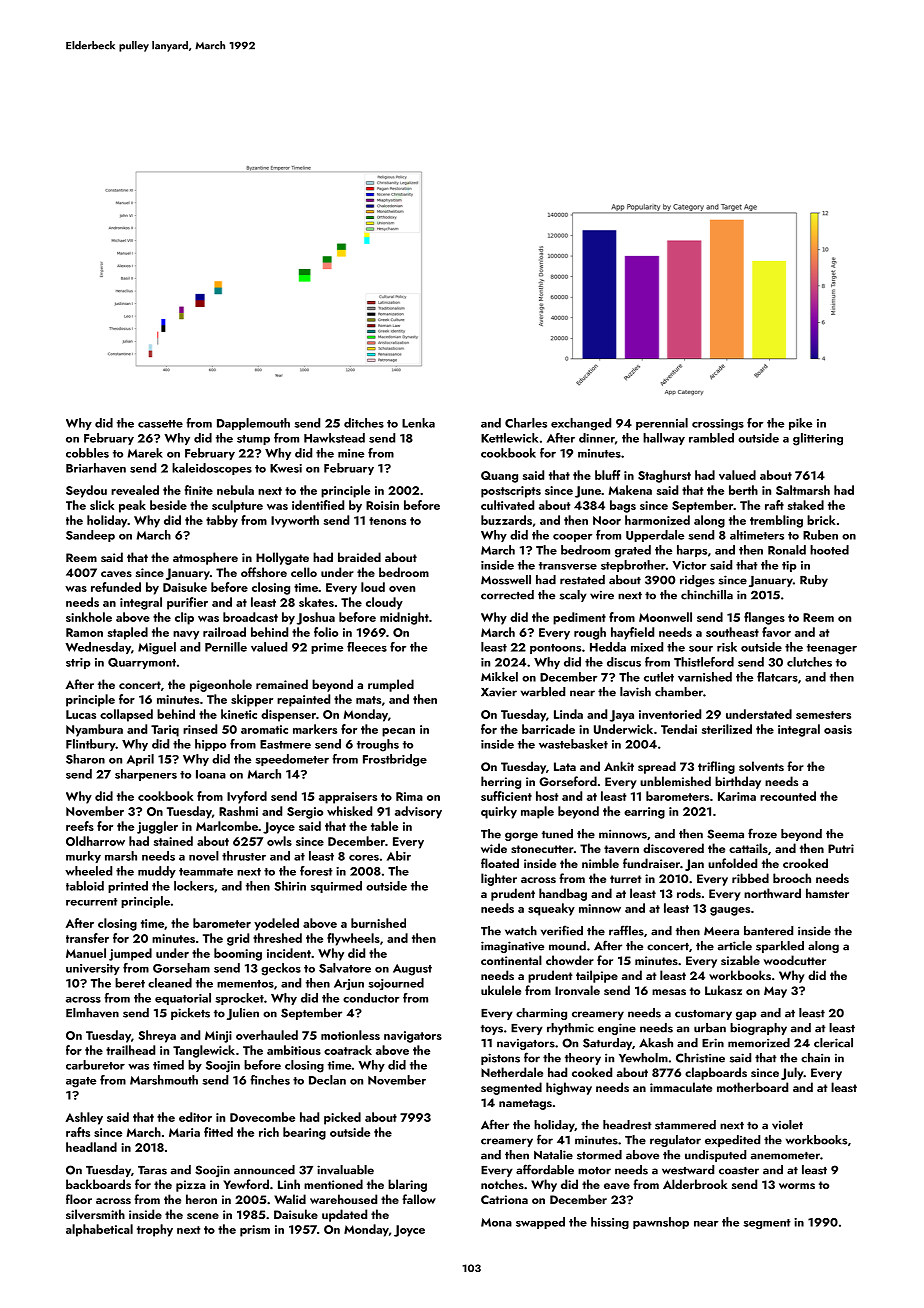  Describe the element at coordinates (661, 1223) in the page. I see `pawnshop` at that location.
